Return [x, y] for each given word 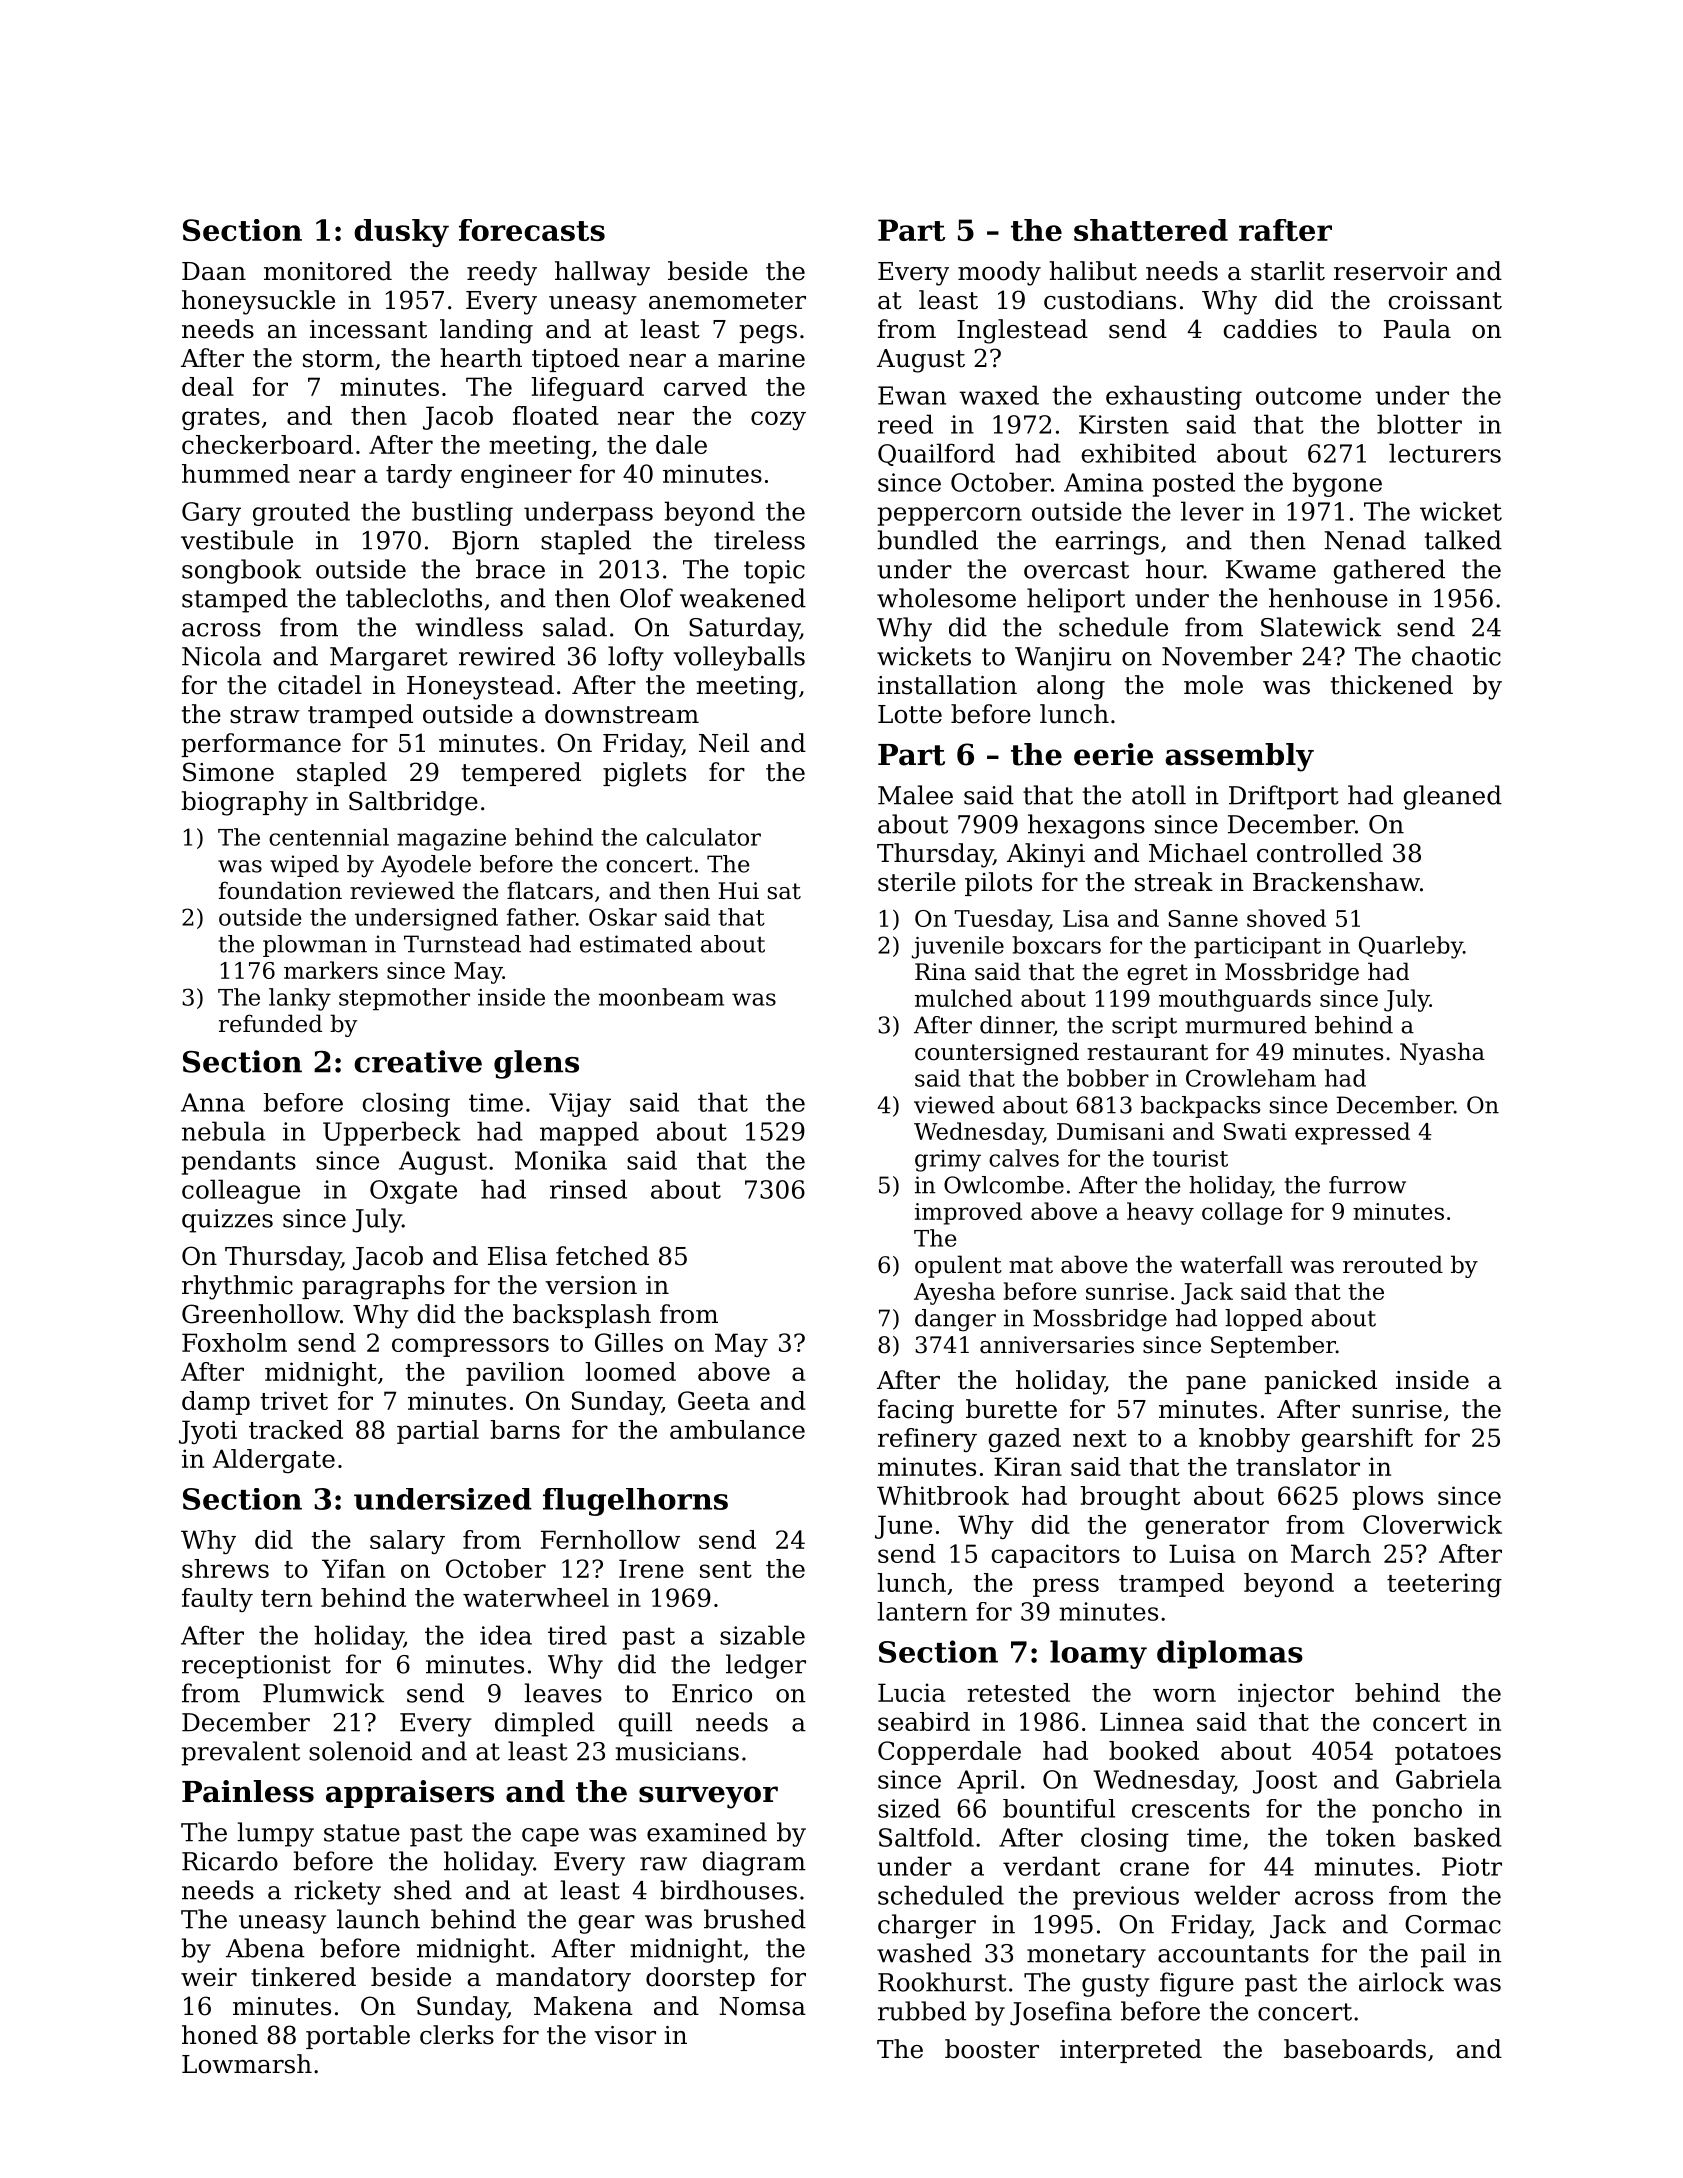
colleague [241, 1191]
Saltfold [926, 1837]
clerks [457, 2035]
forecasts [532, 230]
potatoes [1448, 1754]
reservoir [1390, 271]
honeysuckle [258, 302]
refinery [927, 1440]
